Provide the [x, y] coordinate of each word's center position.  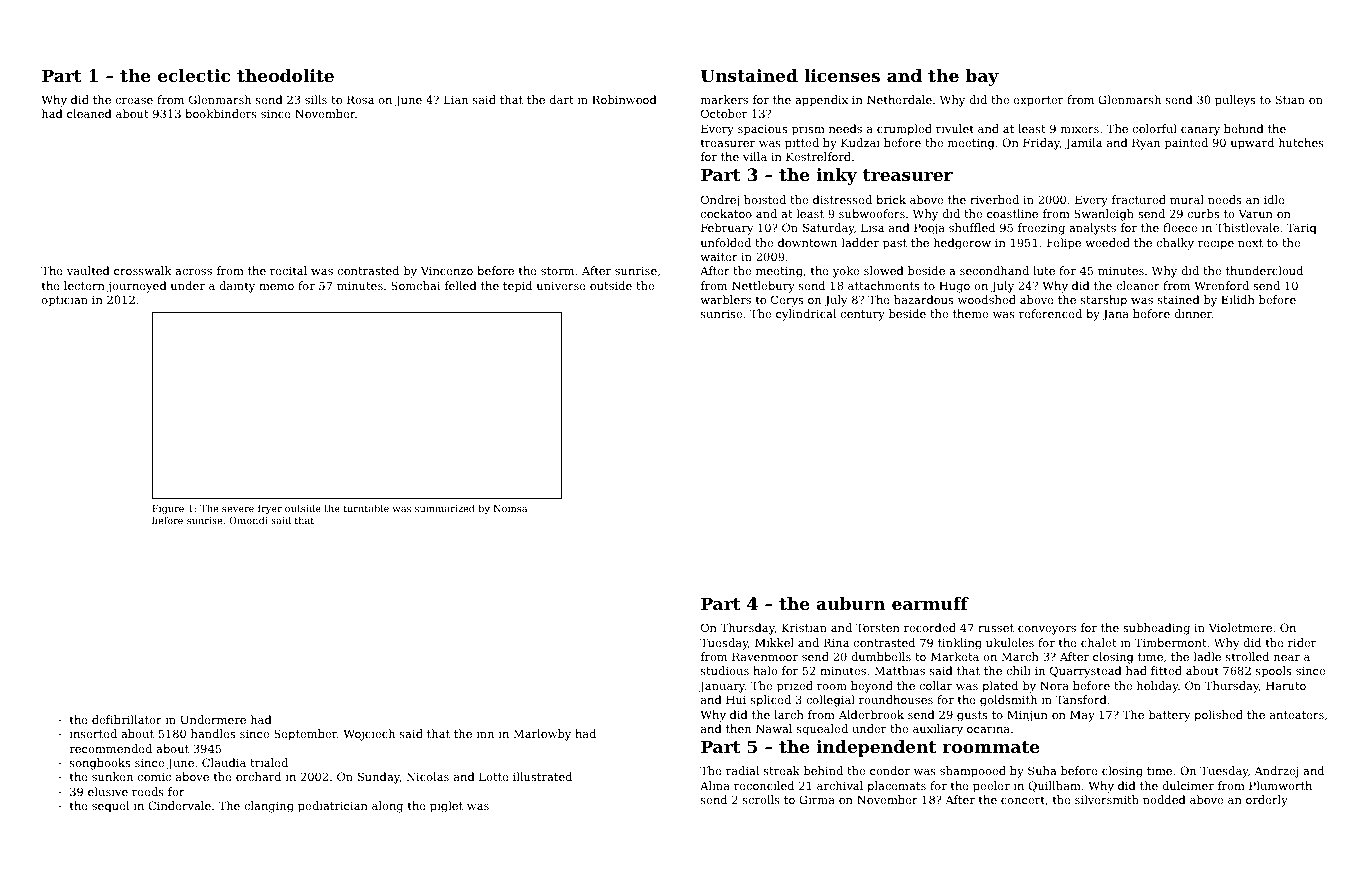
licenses [842, 75]
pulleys [1235, 101]
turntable [366, 508]
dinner [1193, 313]
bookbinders [221, 113]
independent [876, 748]
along [387, 807]
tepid [517, 287]
